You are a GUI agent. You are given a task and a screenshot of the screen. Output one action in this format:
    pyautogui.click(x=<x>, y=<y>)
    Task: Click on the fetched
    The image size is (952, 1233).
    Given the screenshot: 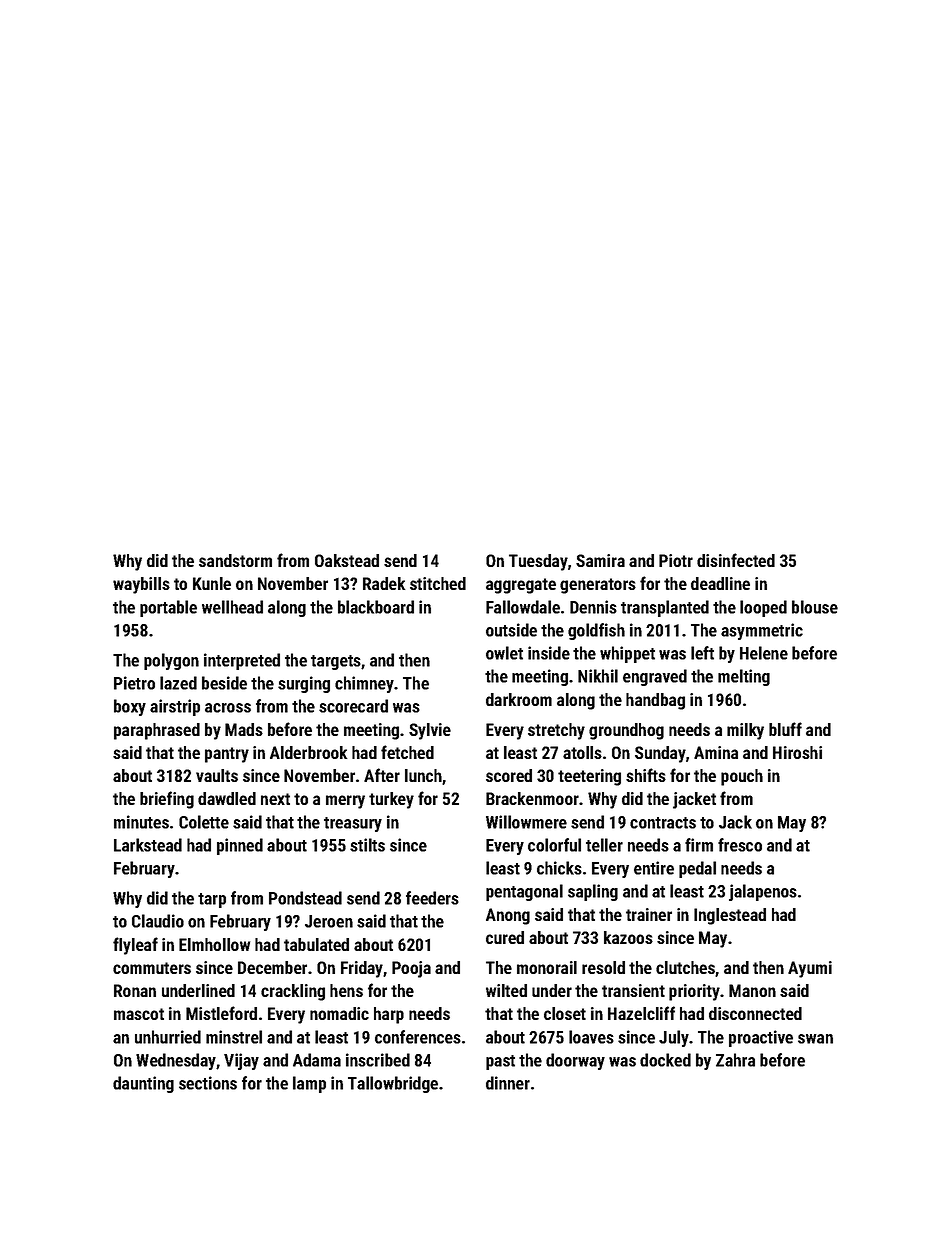 What is the action you would take?
    pyautogui.click(x=407, y=752)
